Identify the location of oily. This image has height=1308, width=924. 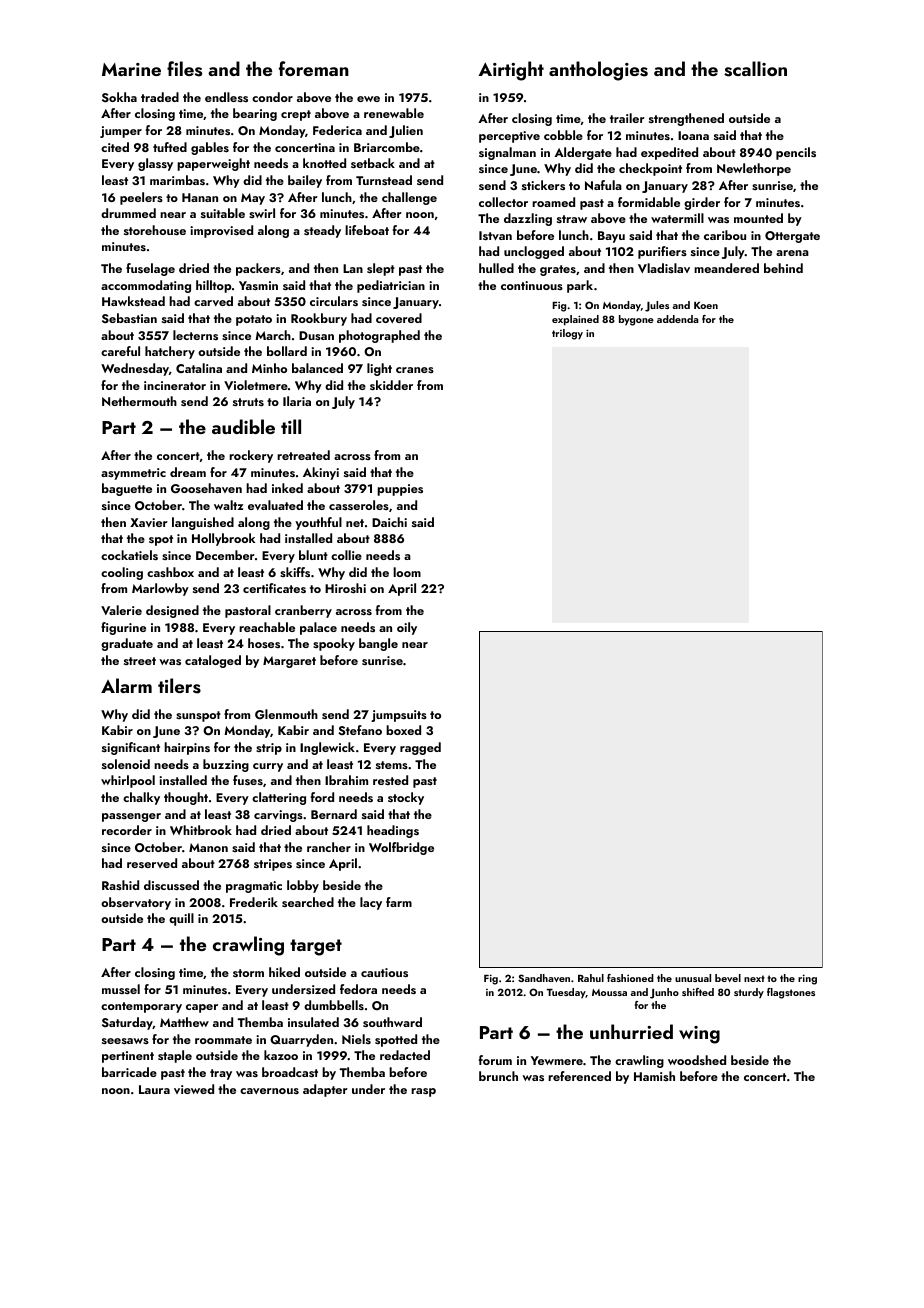
(407, 628).
